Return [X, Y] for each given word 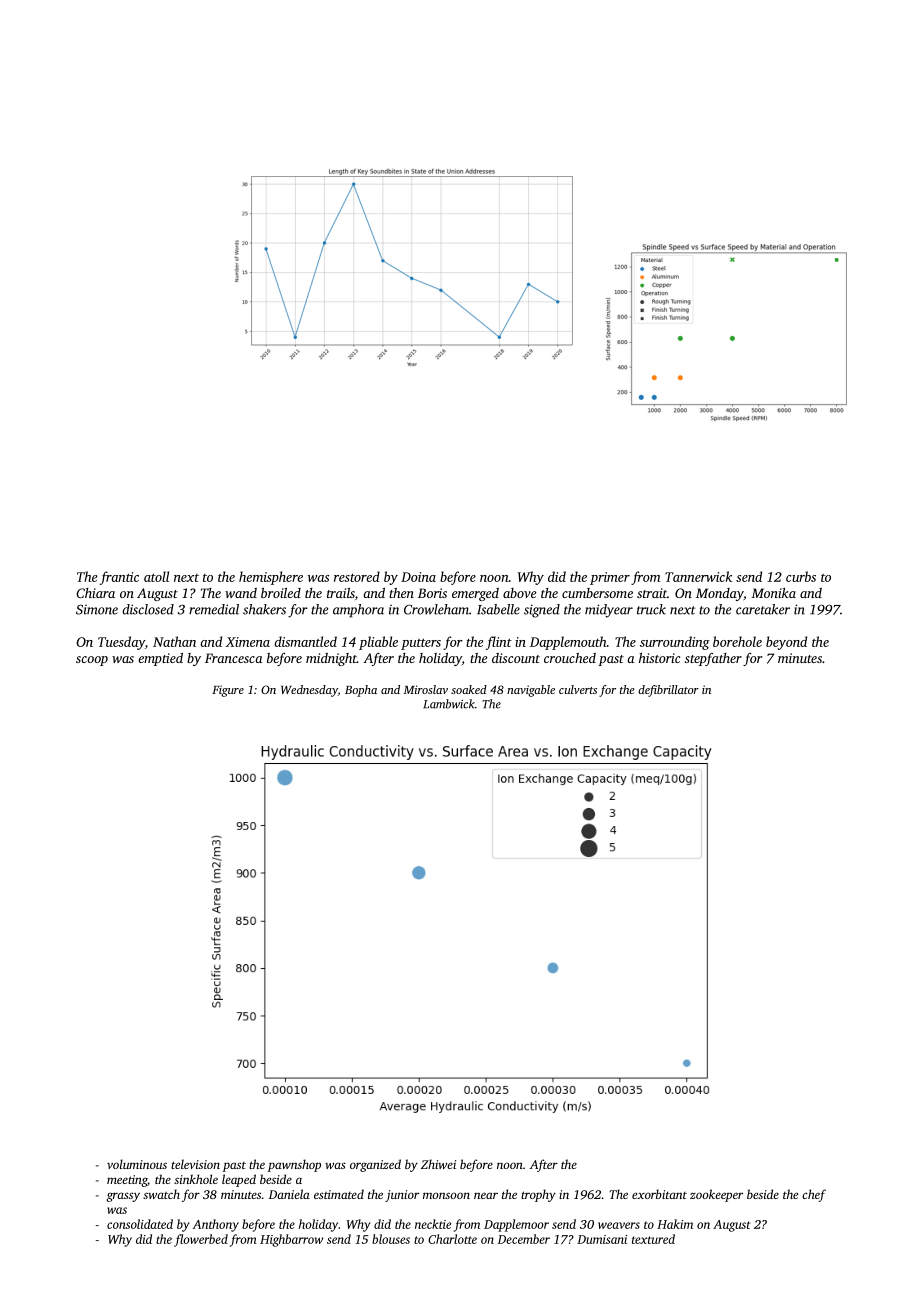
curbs [801, 576]
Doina [418, 577]
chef [814, 1195]
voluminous [137, 1164]
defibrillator [668, 691]
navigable [531, 691]
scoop [92, 661]
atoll [156, 576]
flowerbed [201, 1240]
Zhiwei [438, 1164]
